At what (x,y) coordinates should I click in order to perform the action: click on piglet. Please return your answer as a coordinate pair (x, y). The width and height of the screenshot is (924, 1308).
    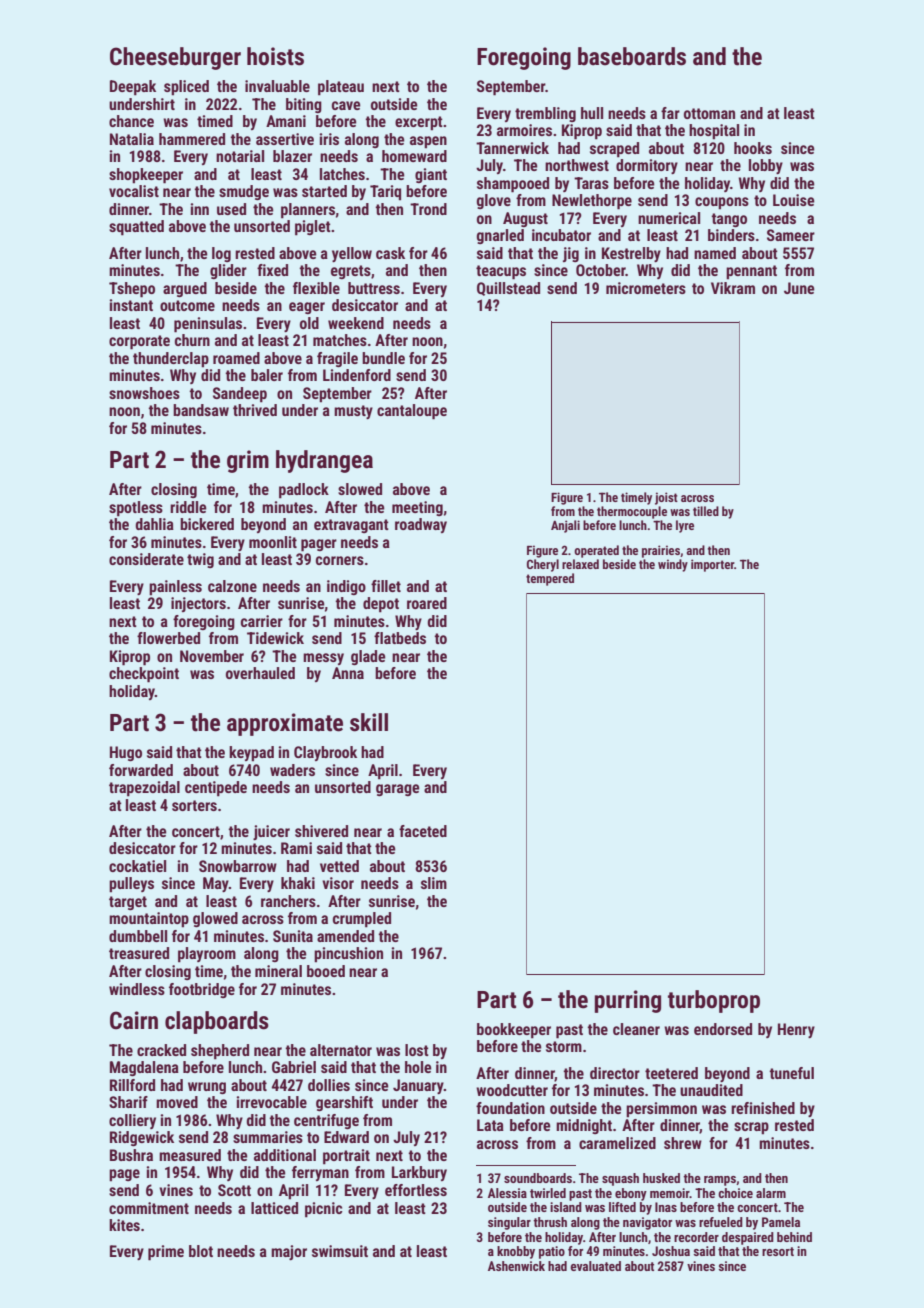
    Looking at the image, I should click on (313, 228).
